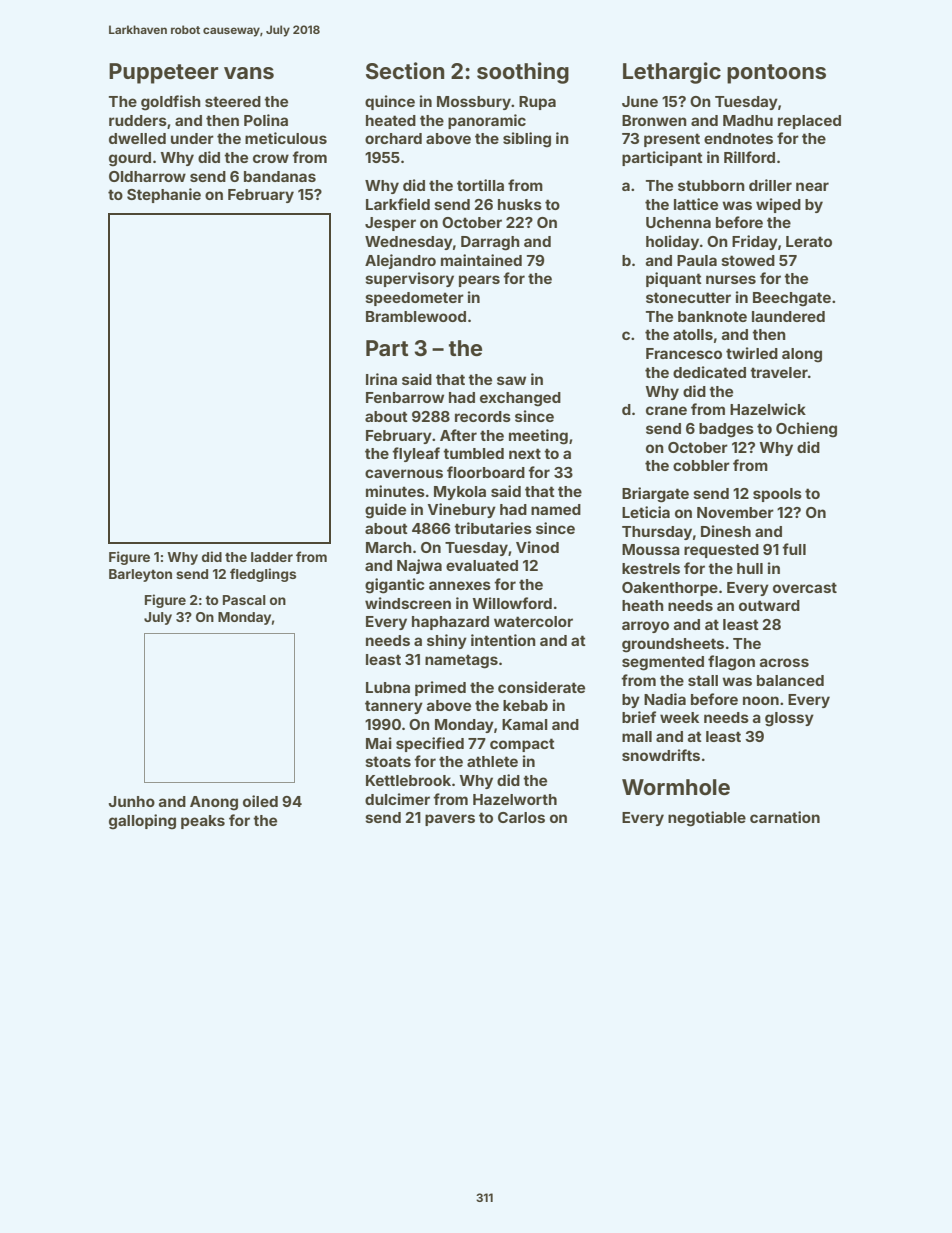  I want to click on crane, so click(666, 410).
